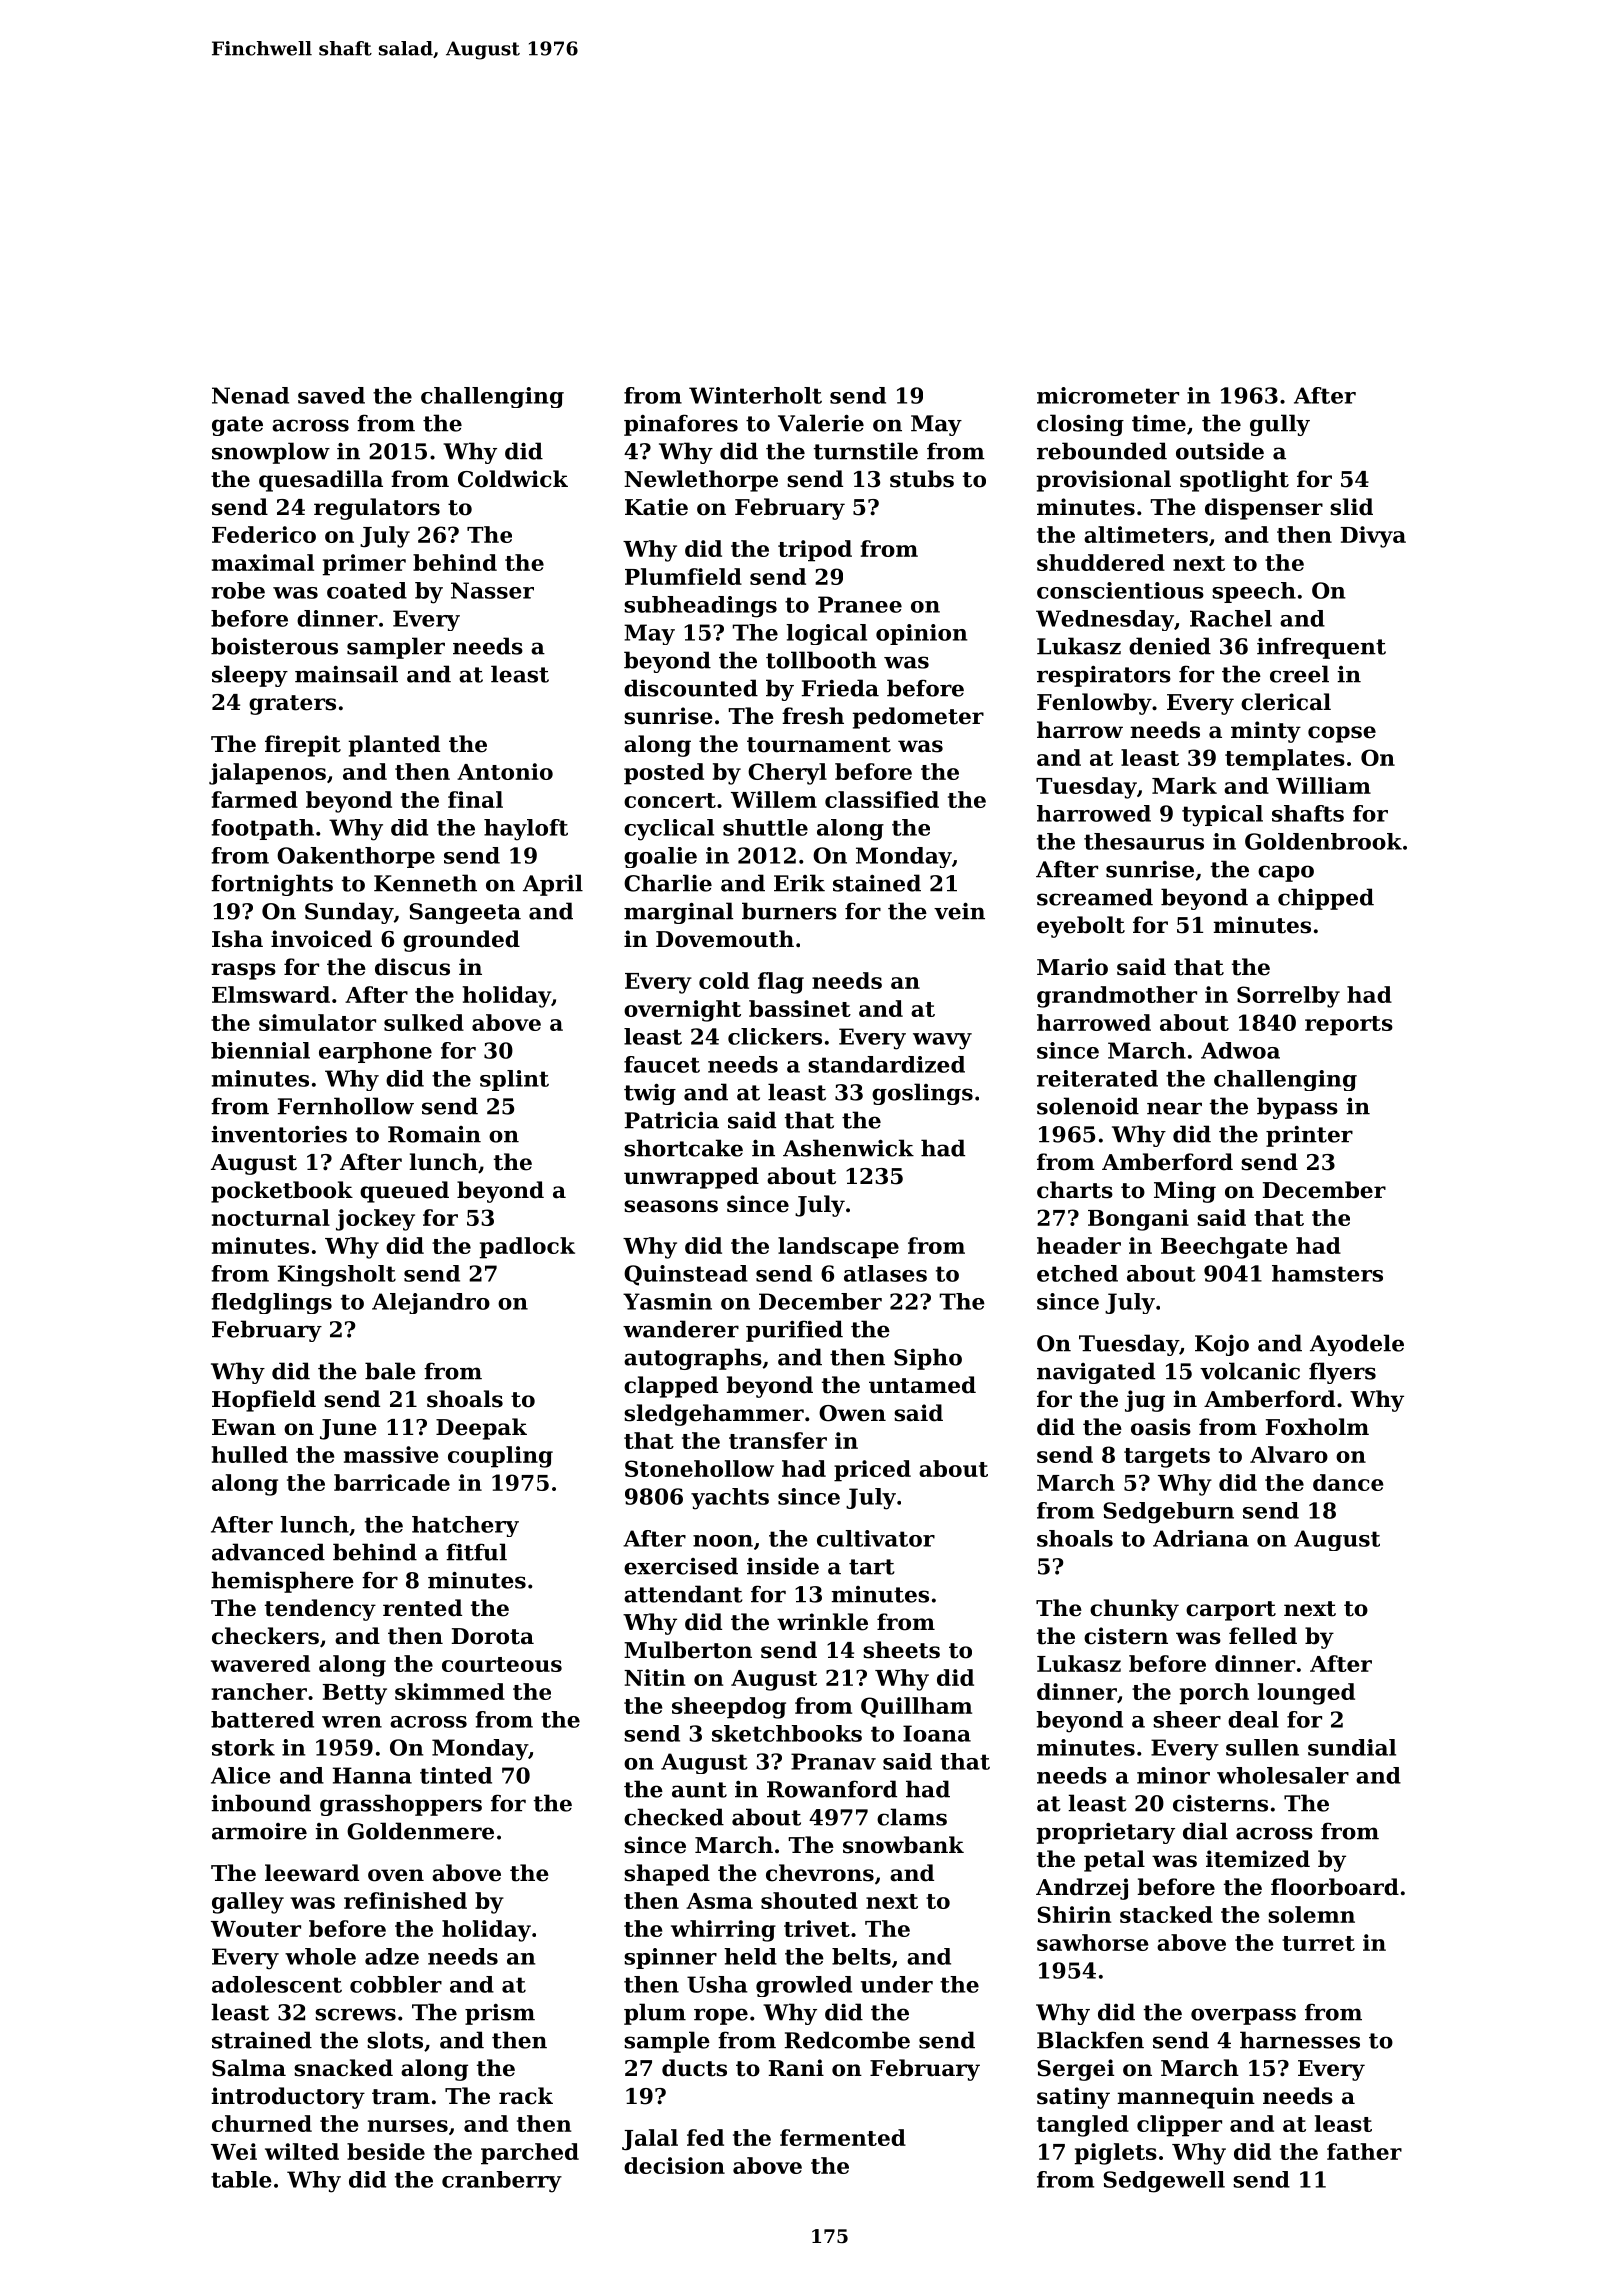  Describe the element at coordinates (1349, 1026) in the screenshot. I see `reports` at that location.
